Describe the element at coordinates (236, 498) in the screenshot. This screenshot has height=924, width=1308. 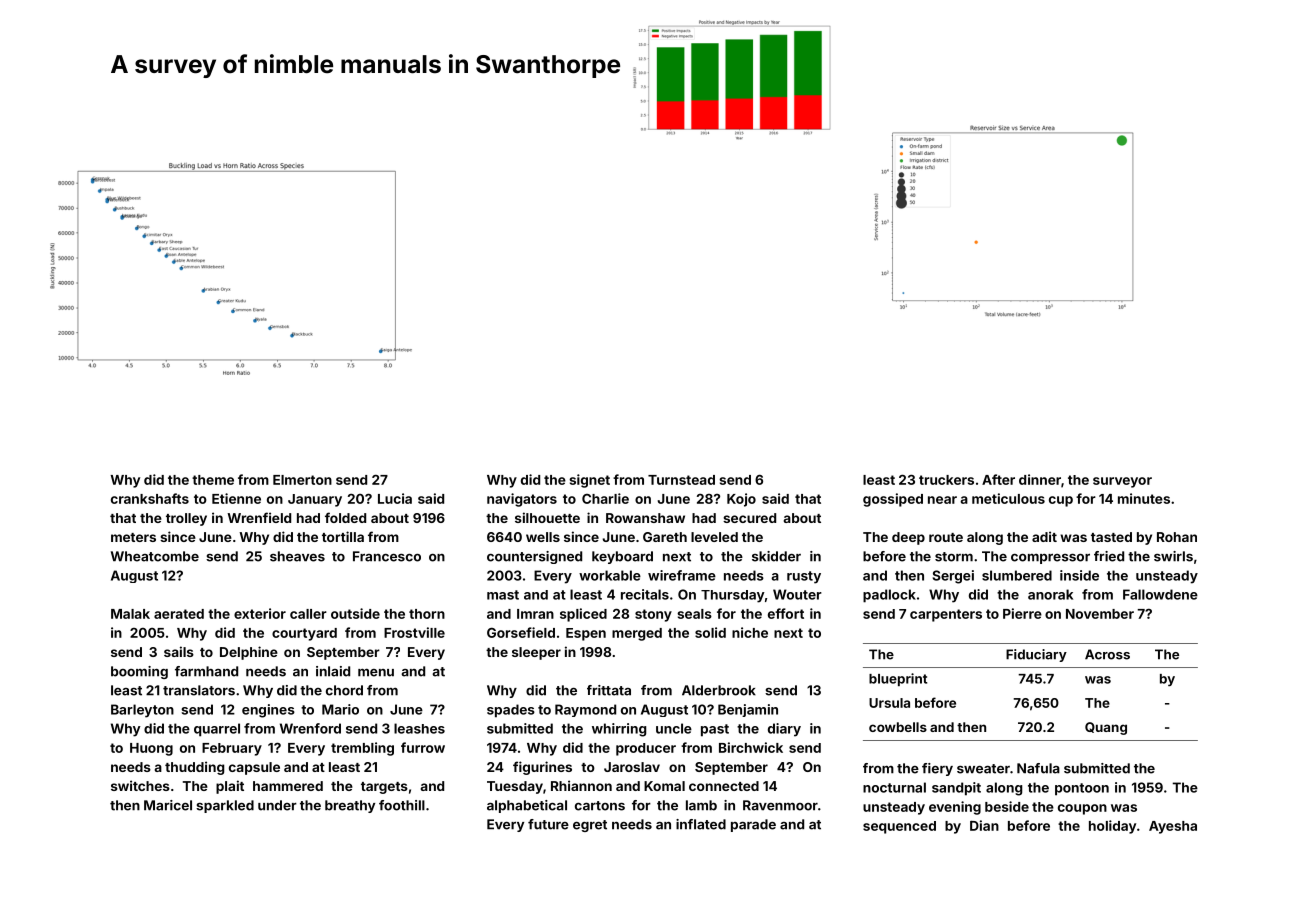
I see `Etienne` at that location.
